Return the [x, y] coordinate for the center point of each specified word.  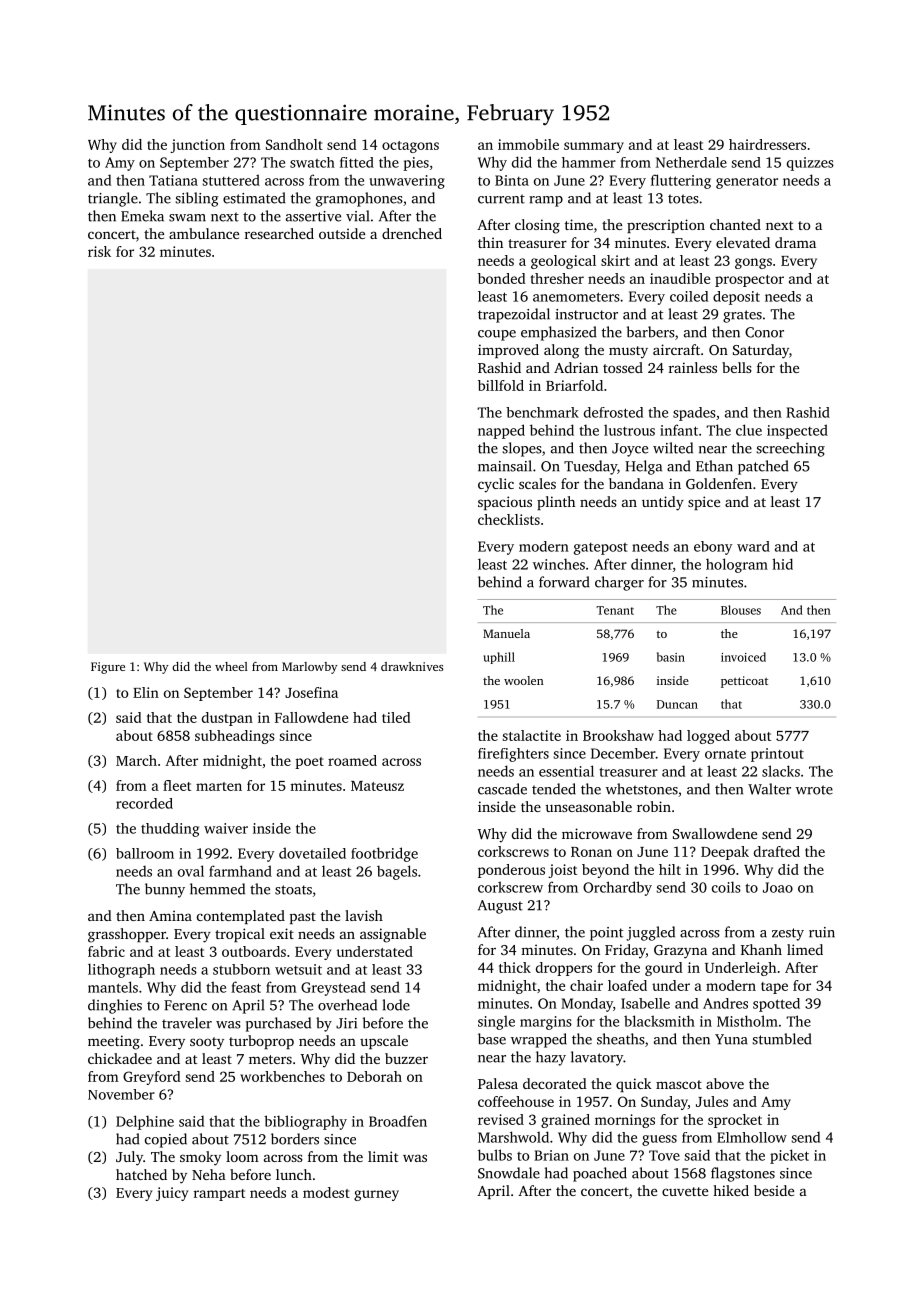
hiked [731, 1190]
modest [326, 1192]
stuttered [231, 180]
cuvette [685, 1191]
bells [737, 367]
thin [490, 242]
